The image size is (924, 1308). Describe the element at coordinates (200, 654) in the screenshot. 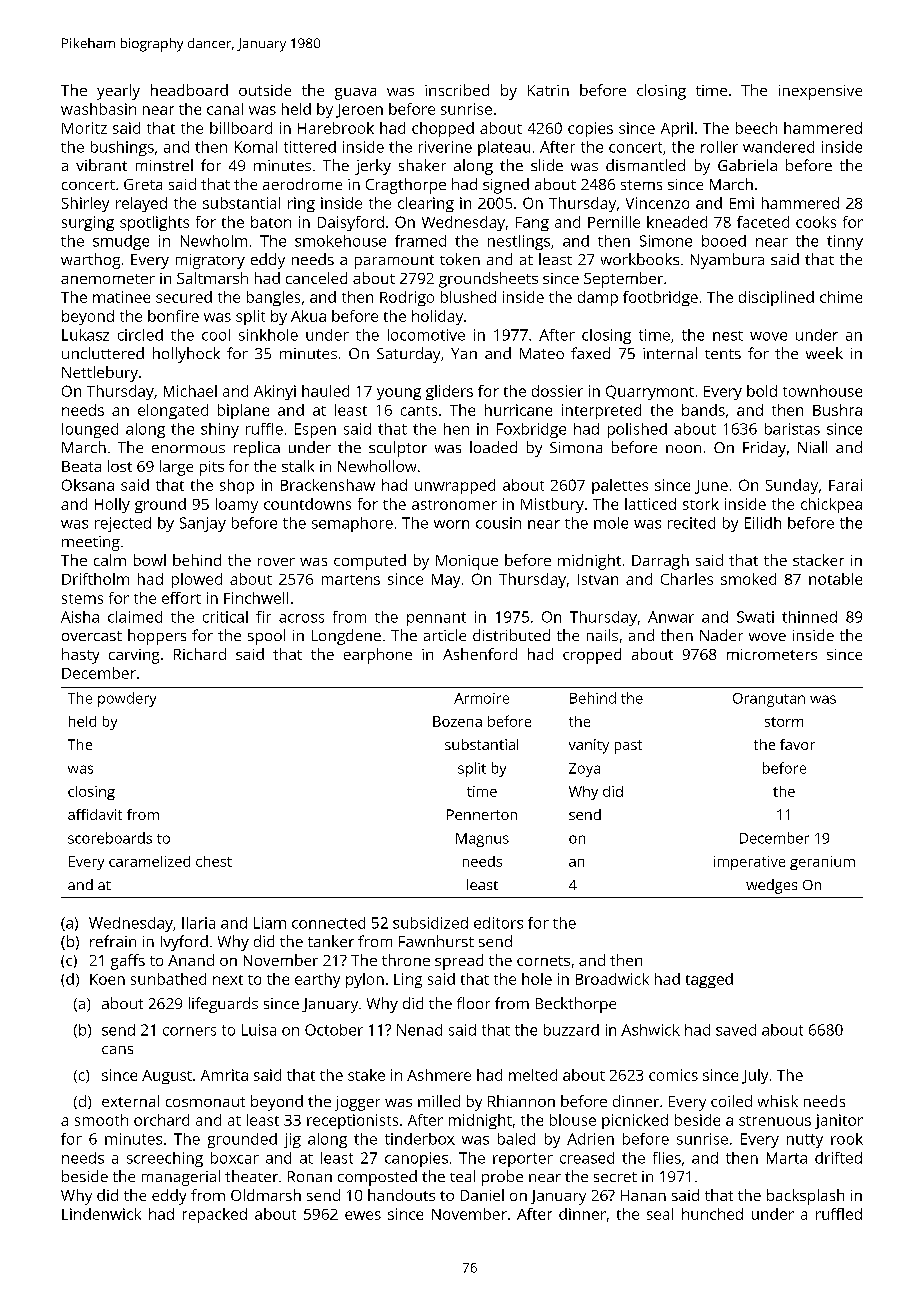

I see `Richard` at that location.
